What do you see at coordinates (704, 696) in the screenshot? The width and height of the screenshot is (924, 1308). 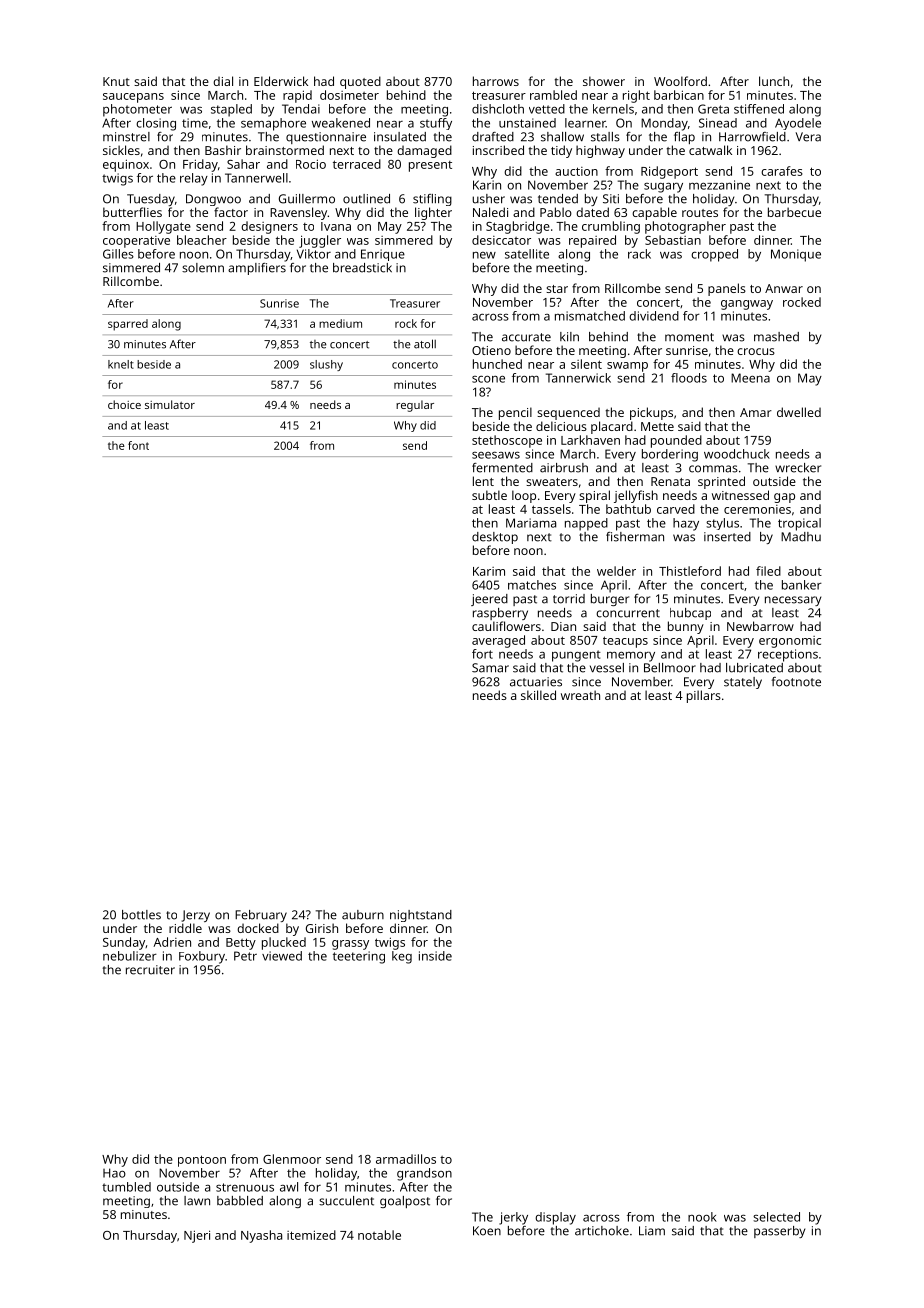 I see `pillars` at bounding box center [704, 696].
